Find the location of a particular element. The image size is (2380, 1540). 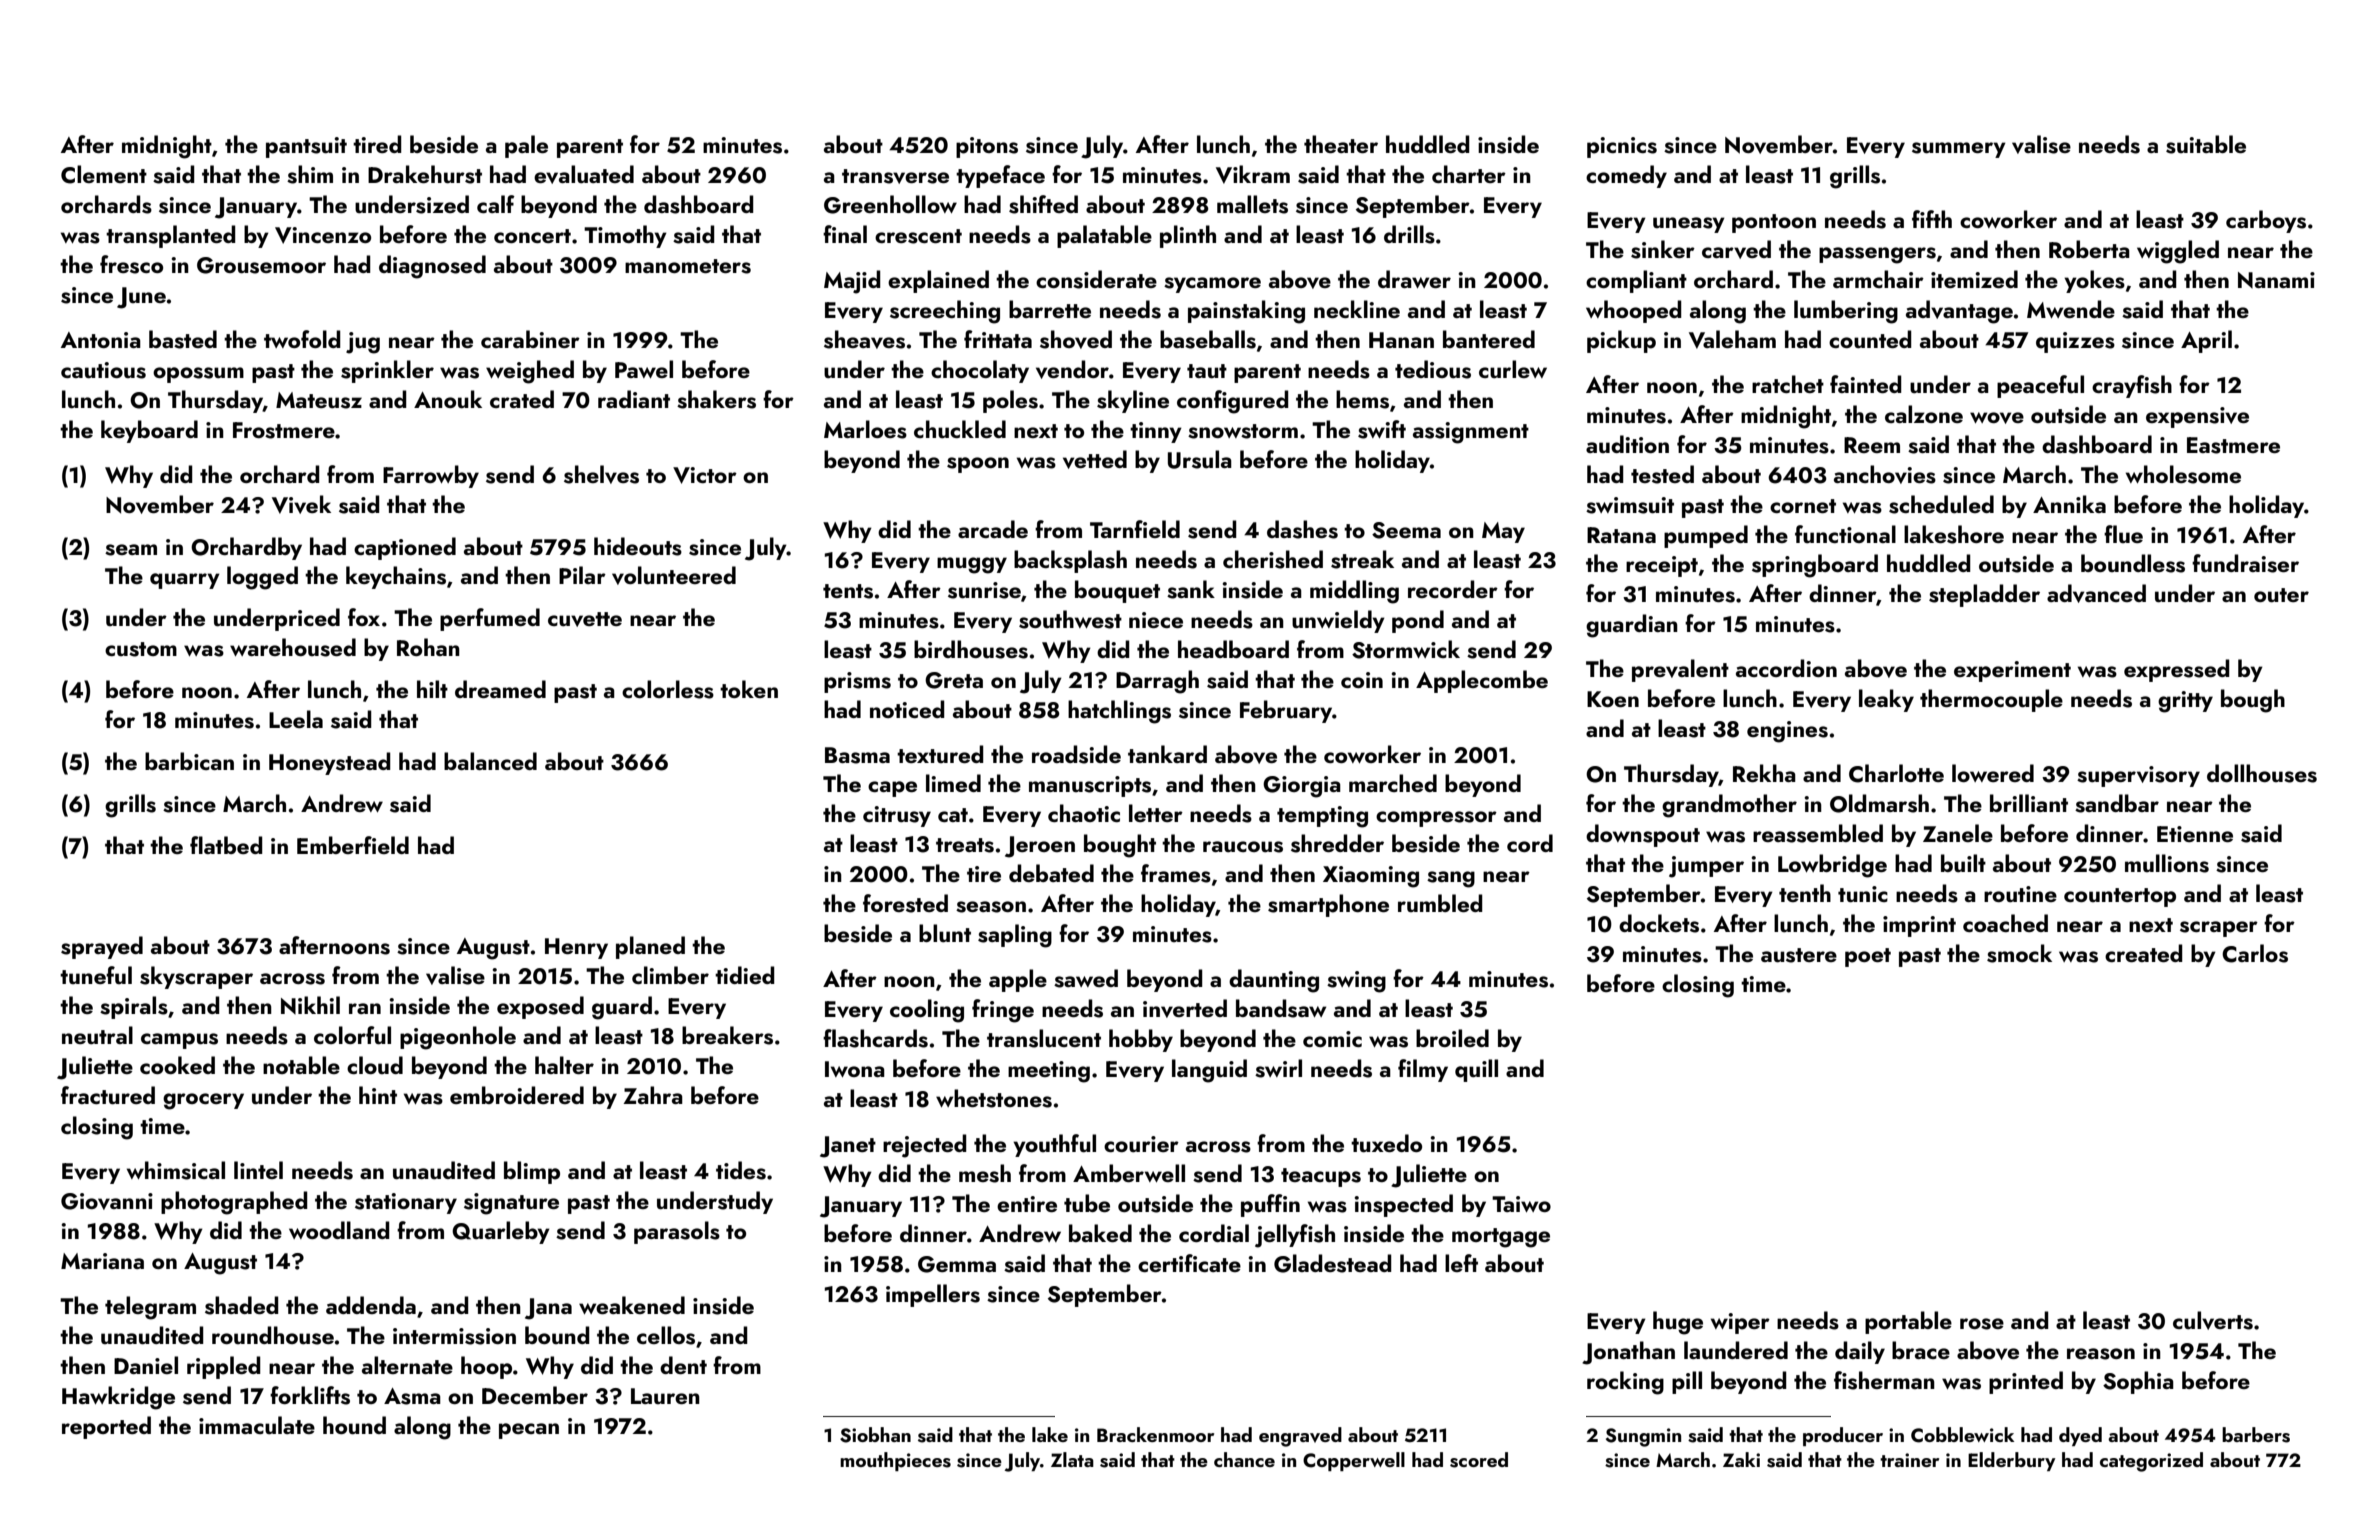

shifted is located at coordinates (1043, 204).
